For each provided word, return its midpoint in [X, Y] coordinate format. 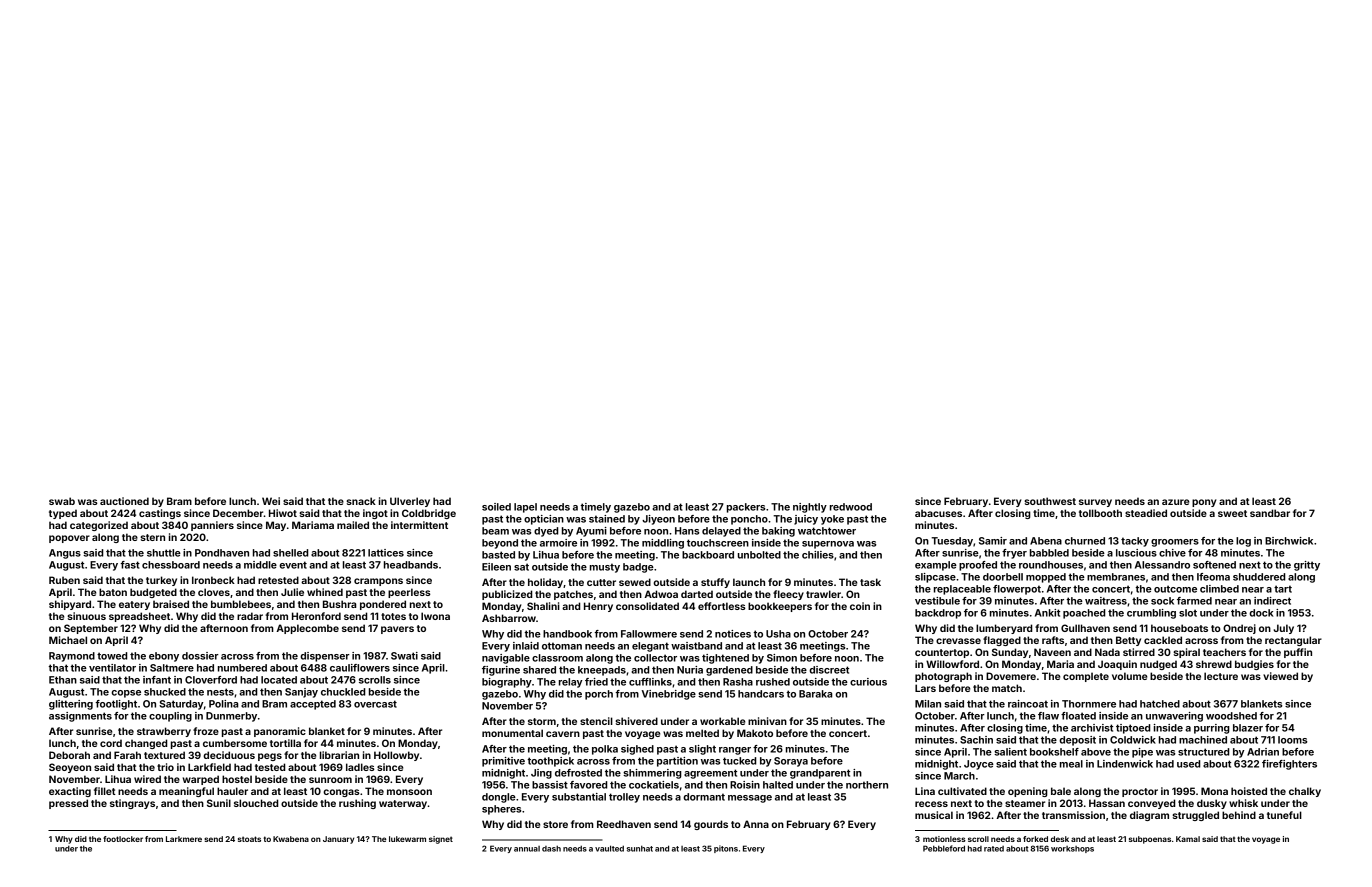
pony [1204, 503]
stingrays [132, 804]
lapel [525, 508]
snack [361, 501]
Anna [756, 824]
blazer [1248, 728]
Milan [928, 704]
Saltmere [172, 668]
